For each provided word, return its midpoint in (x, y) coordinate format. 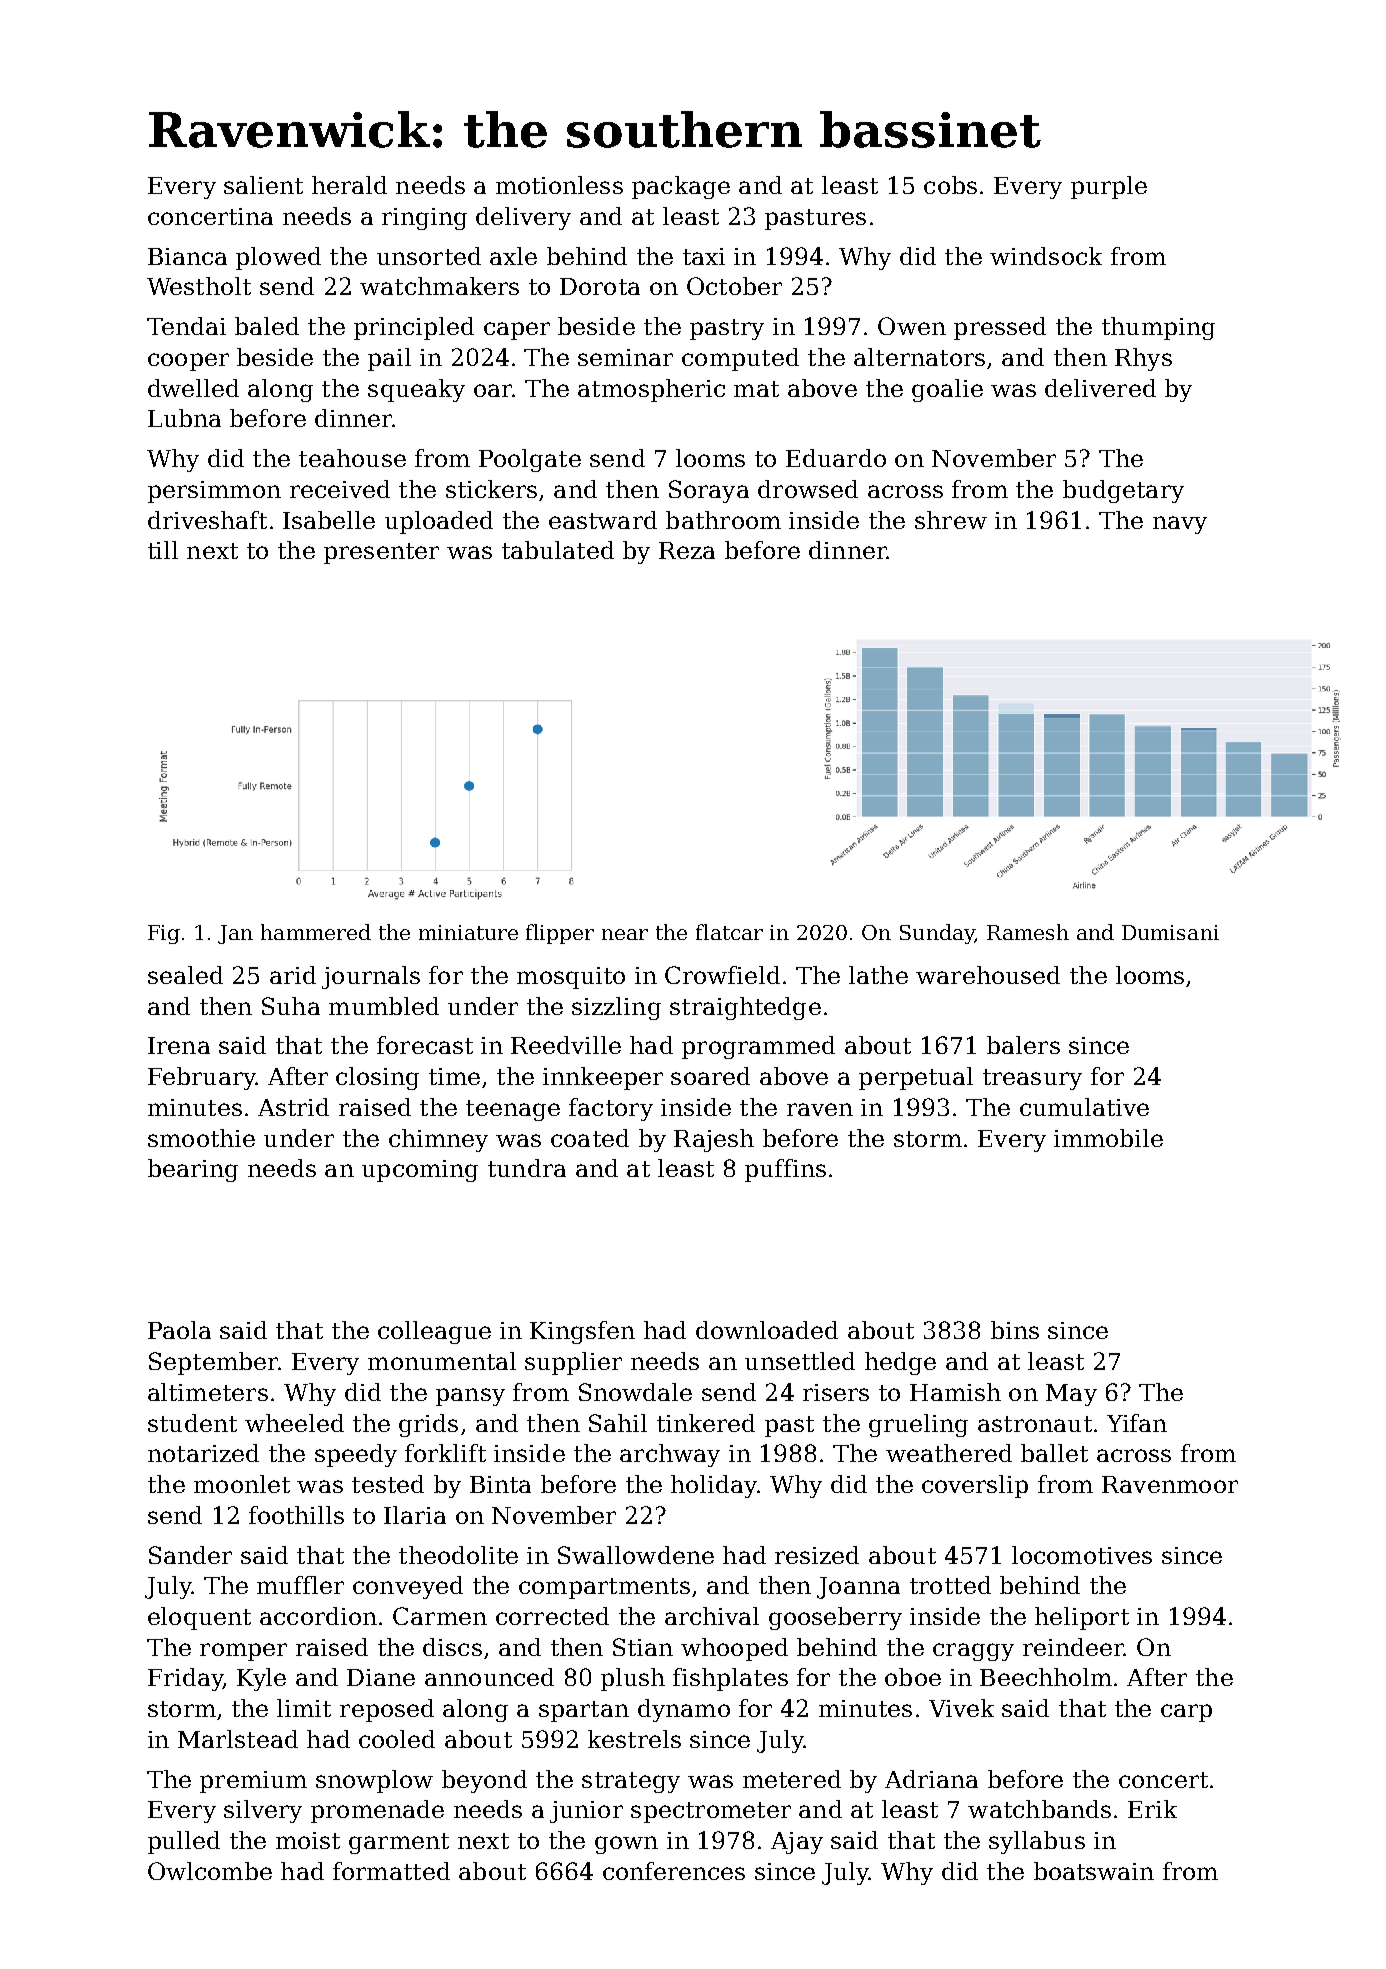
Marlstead (238, 1739)
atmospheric (651, 390)
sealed (185, 975)
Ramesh (1028, 932)
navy (1180, 525)
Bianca (187, 256)
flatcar (729, 932)
